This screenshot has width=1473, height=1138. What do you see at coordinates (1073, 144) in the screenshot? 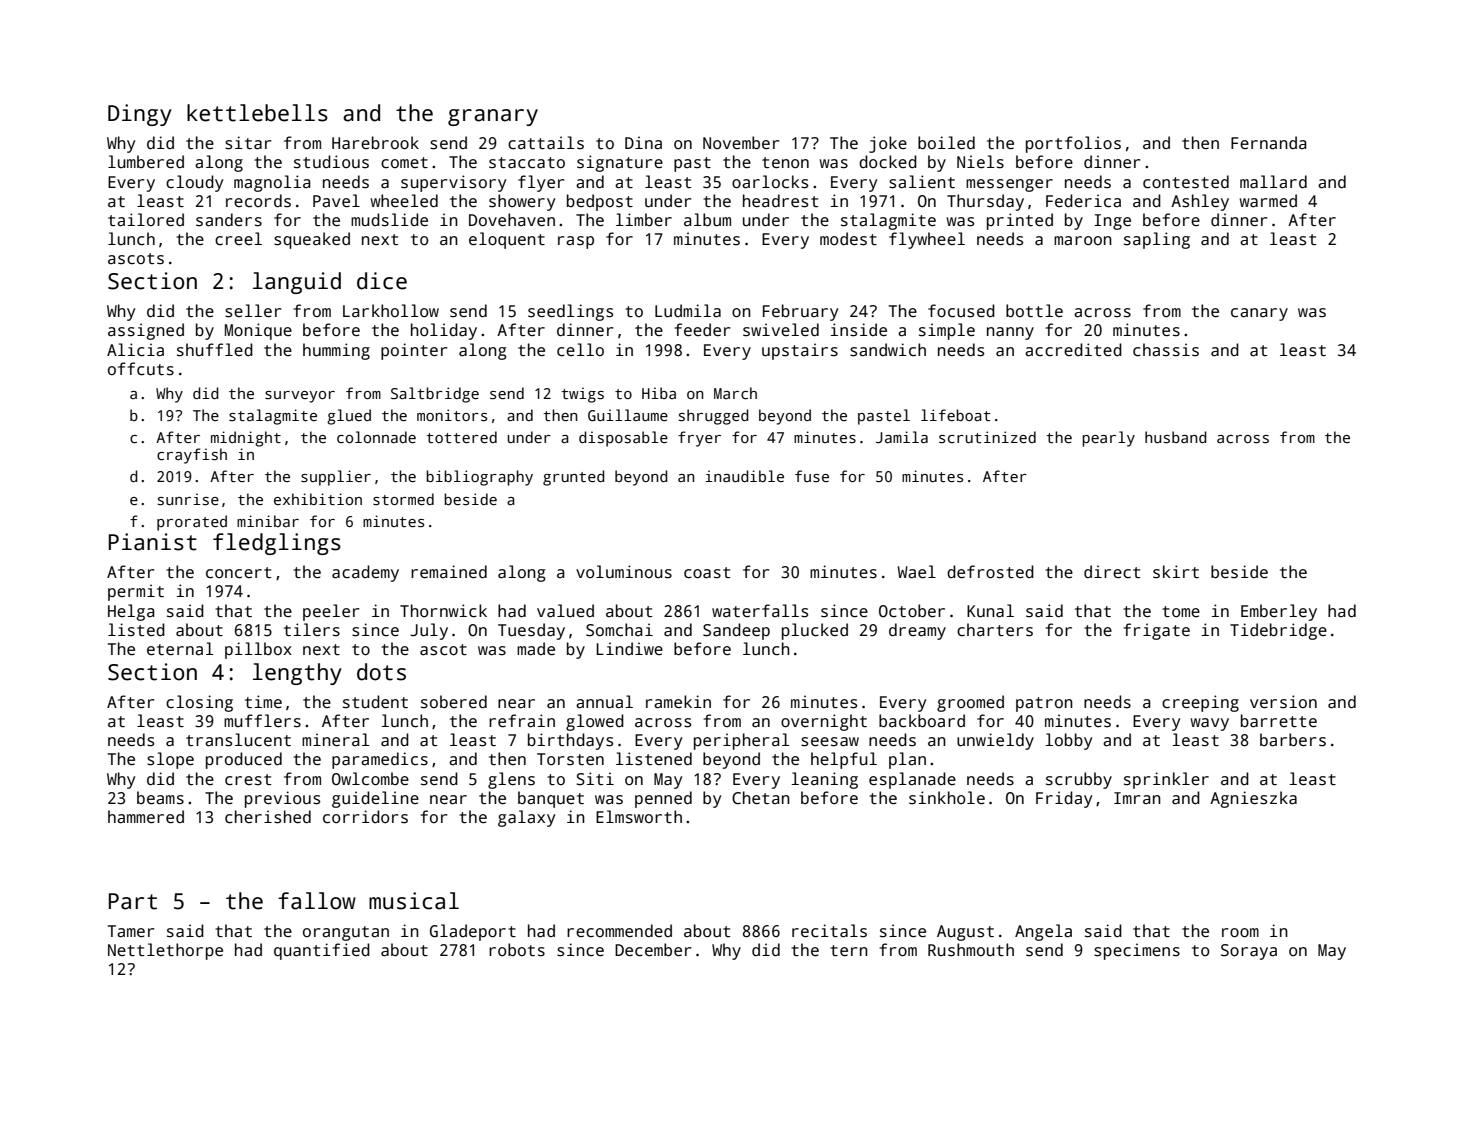
I see `portfolios` at bounding box center [1073, 144].
